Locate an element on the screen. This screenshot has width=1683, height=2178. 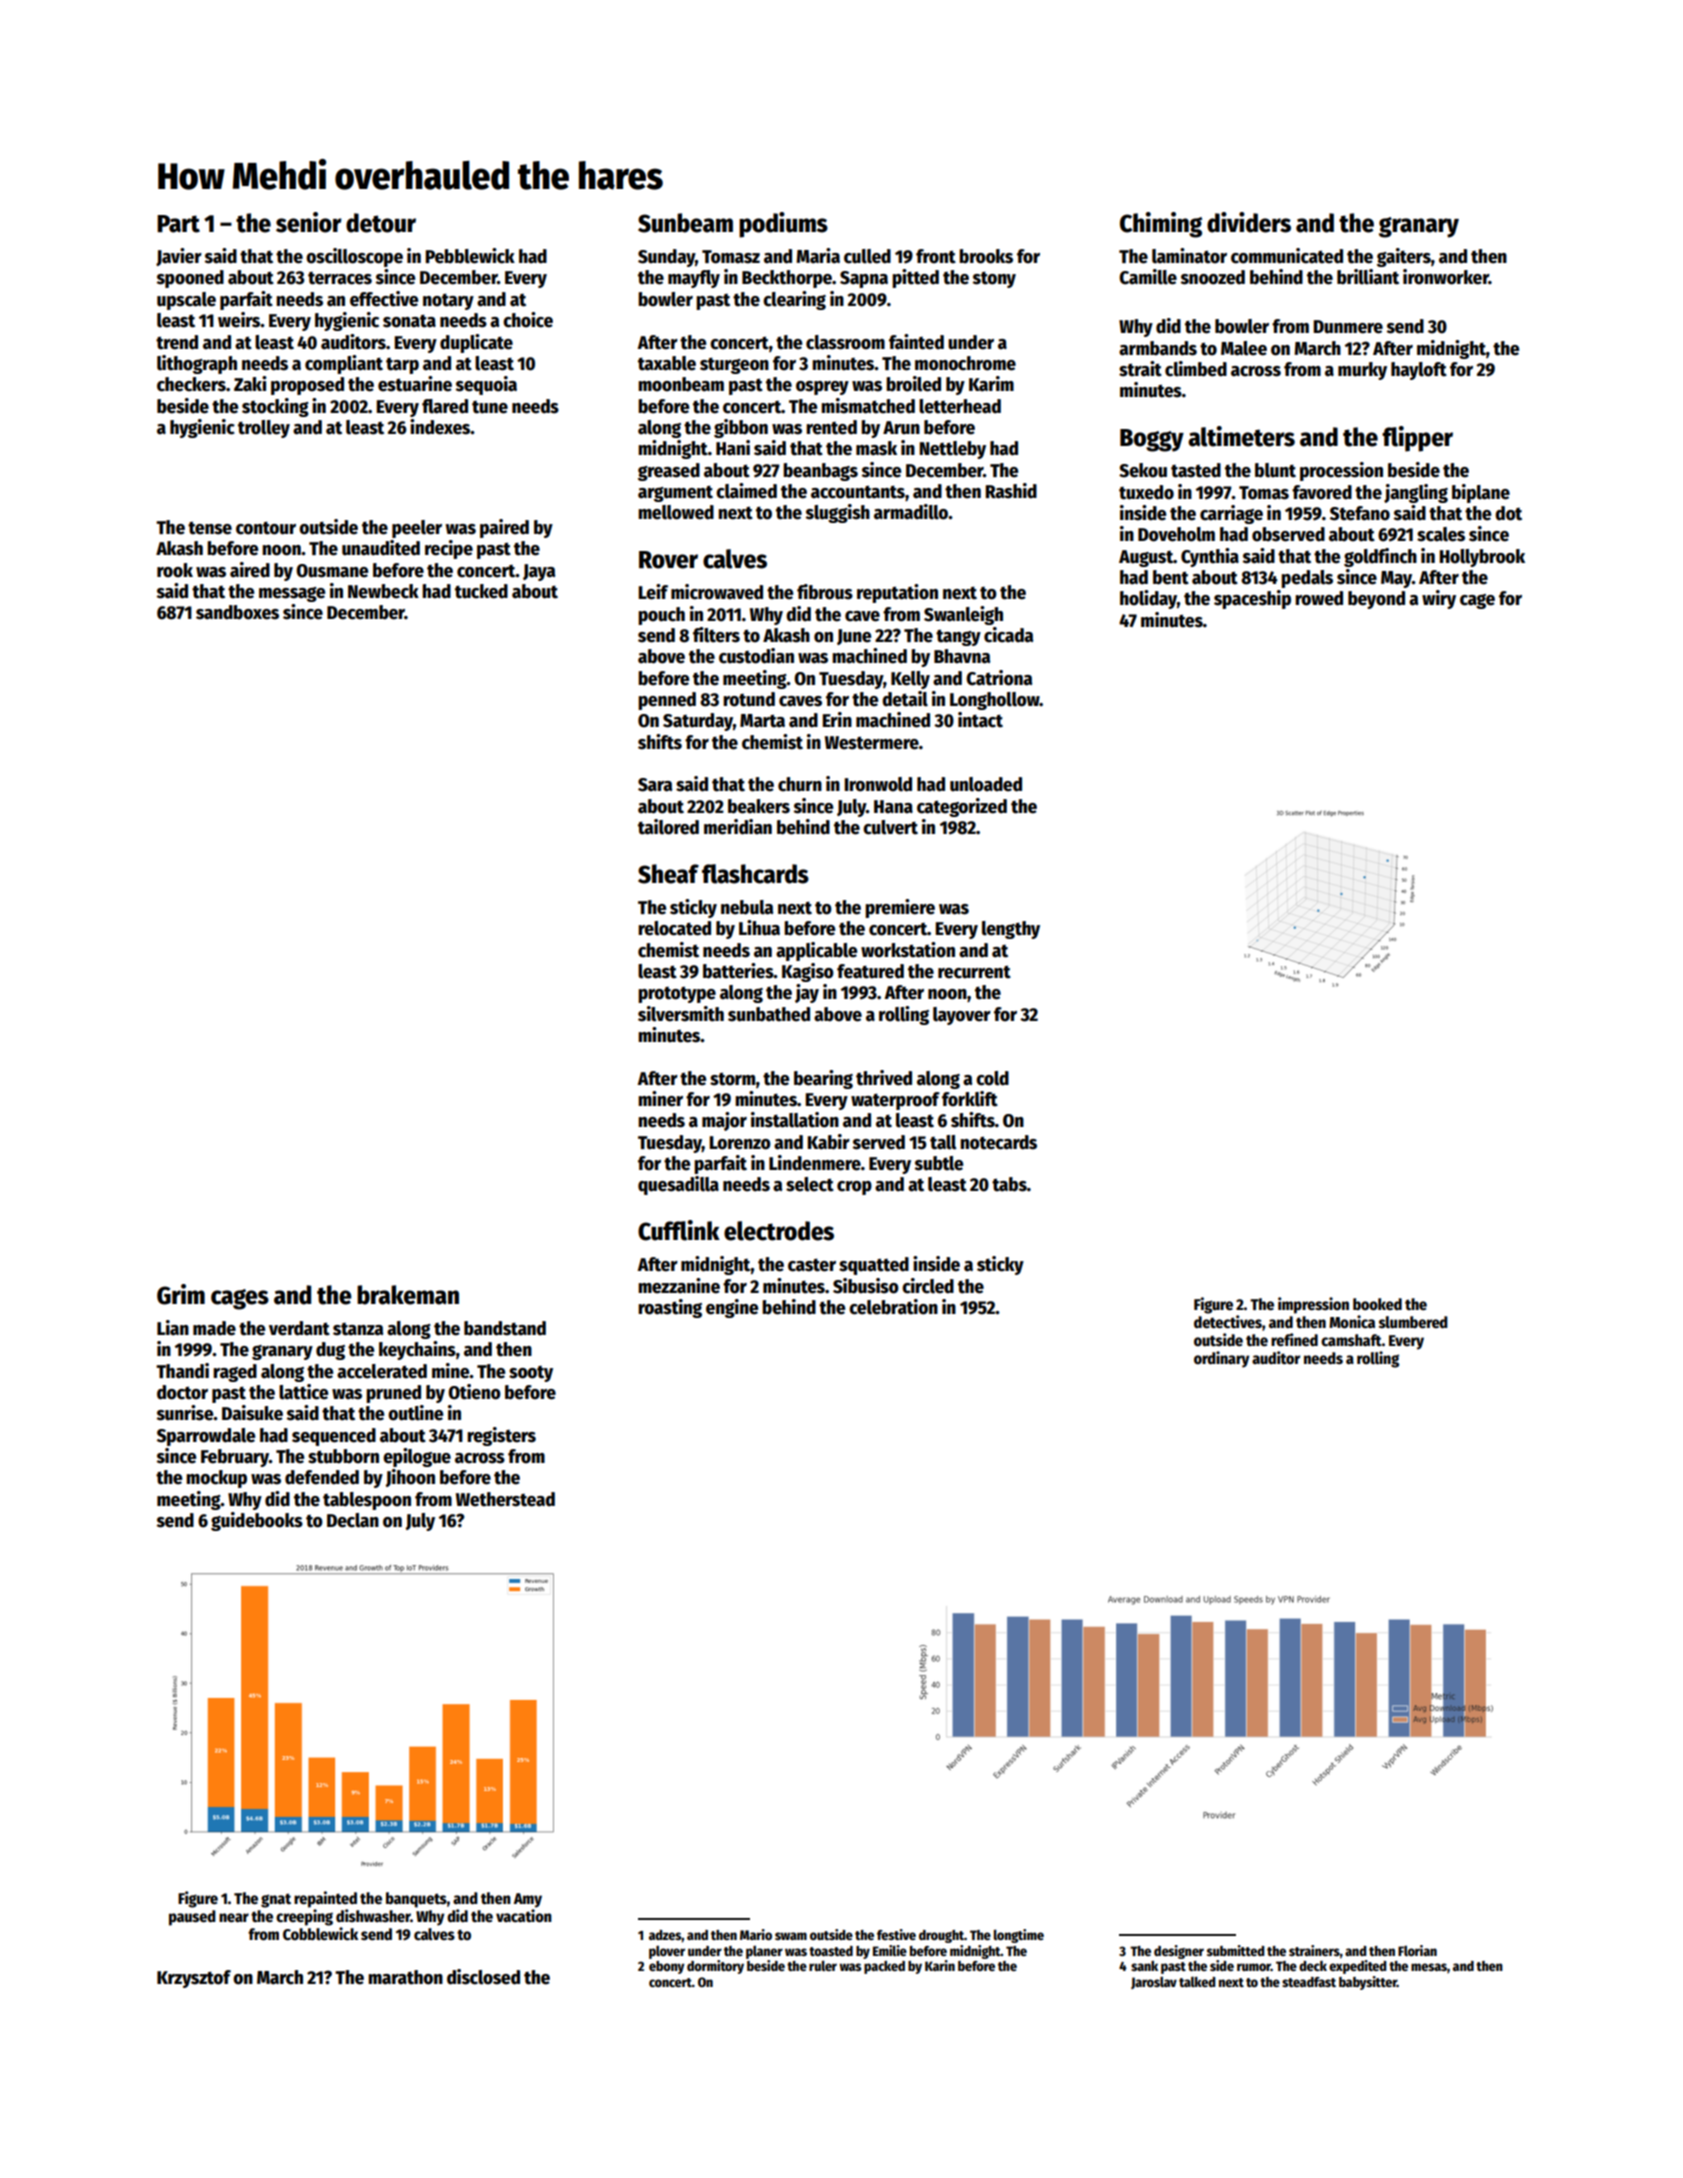
camshaft is located at coordinates (1351, 1340).
